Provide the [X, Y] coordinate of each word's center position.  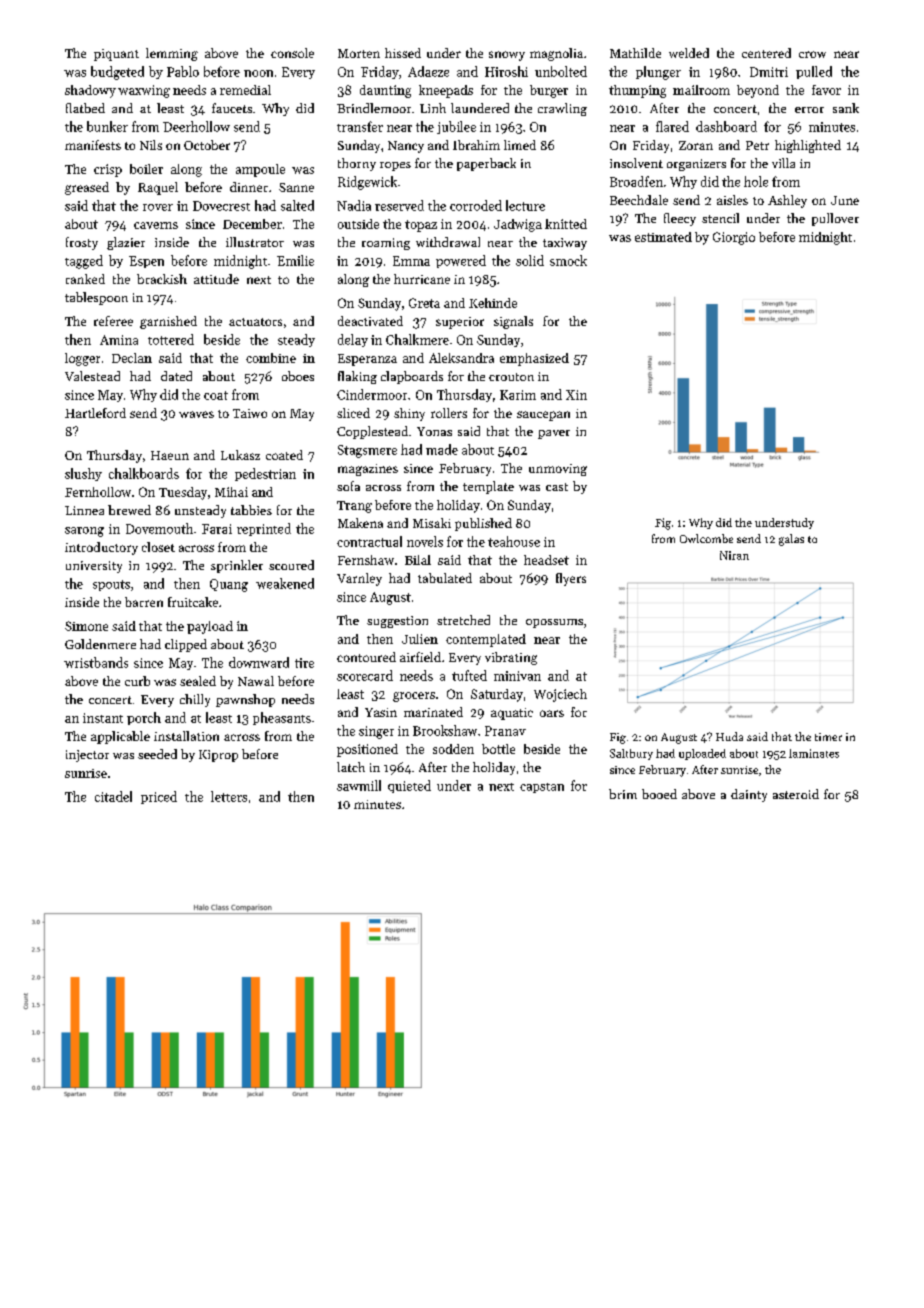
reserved [399, 205]
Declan [132, 358]
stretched [463, 620]
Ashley [787, 201]
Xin [576, 395]
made [442, 449]
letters [229, 796]
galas [791, 540]
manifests [93, 145]
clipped [186, 645]
